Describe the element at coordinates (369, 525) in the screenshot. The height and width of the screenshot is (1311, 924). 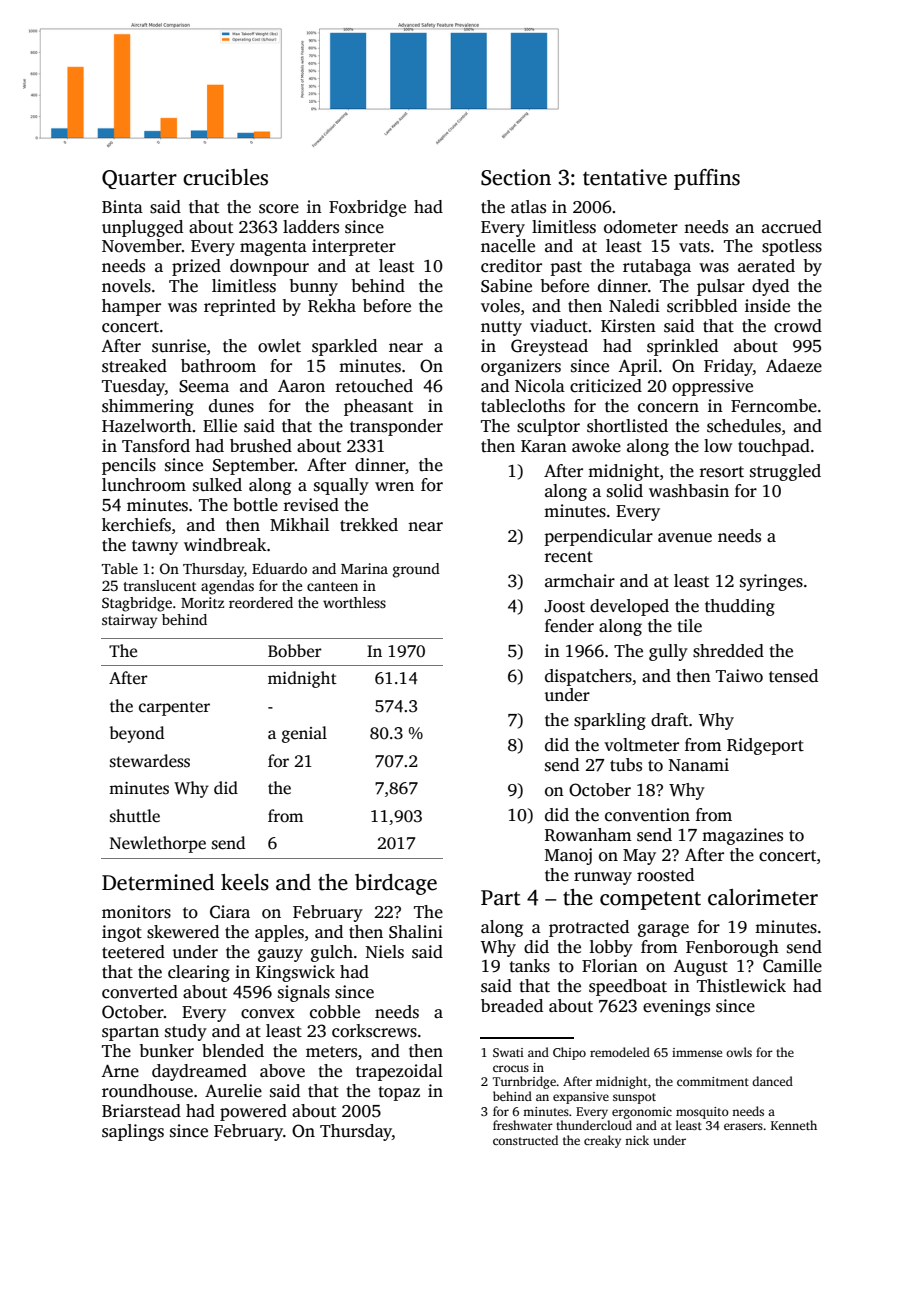
I see `trekked` at that location.
